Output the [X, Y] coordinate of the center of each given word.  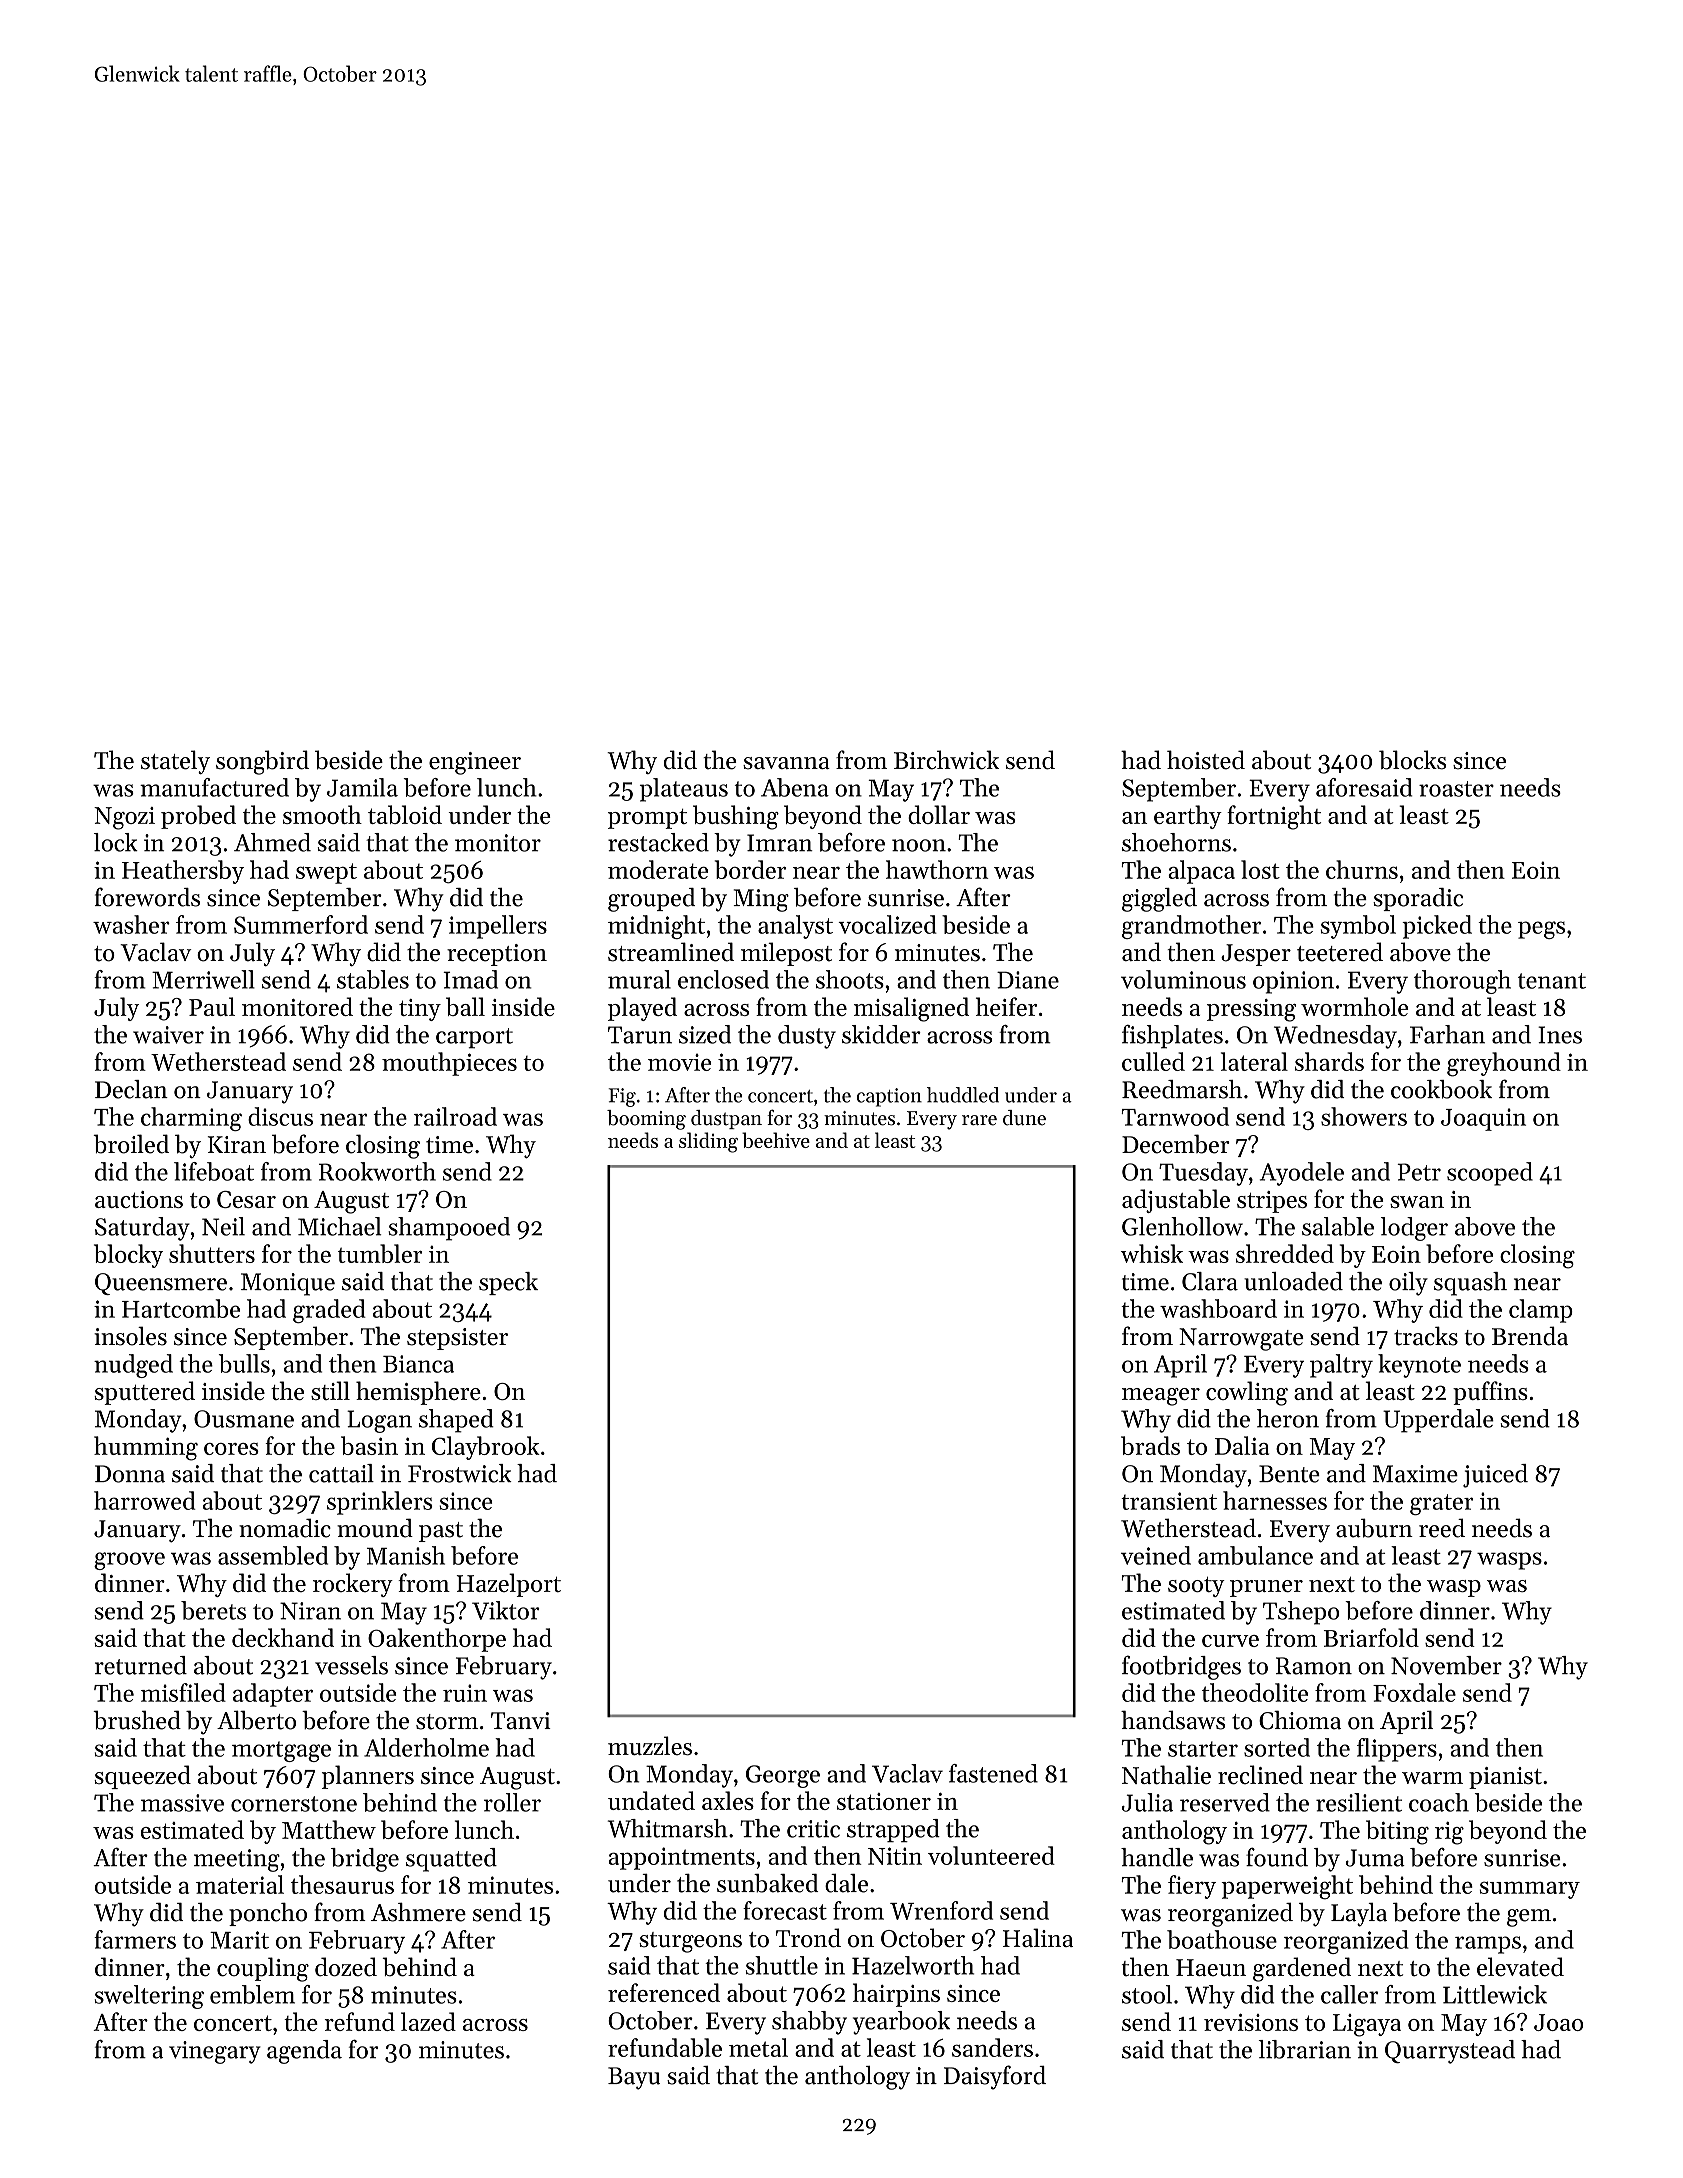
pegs [1541, 930]
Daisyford [995, 2077]
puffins [1490, 1393]
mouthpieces [449, 1064]
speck [508, 1283]
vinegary [215, 2052]
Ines [1560, 1035]
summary [1530, 1890]
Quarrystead [1450, 2052]
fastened [993, 1773]
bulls [244, 1363]
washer [131, 924]
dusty [807, 1037]
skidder [881, 1034]
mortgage [281, 1751]
